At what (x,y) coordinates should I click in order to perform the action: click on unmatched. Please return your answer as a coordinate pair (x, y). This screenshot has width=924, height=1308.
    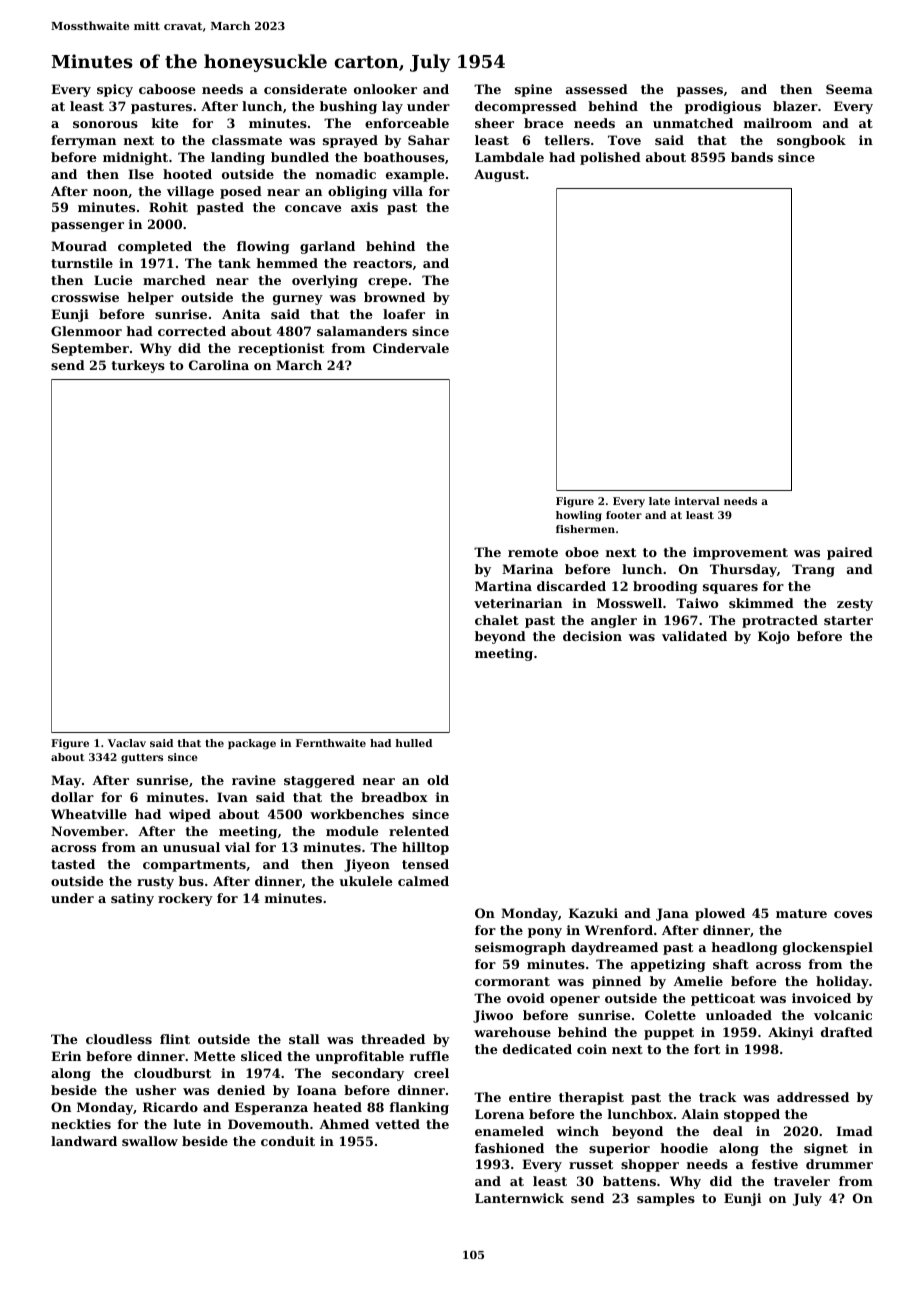
    Looking at the image, I should click on (693, 123).
